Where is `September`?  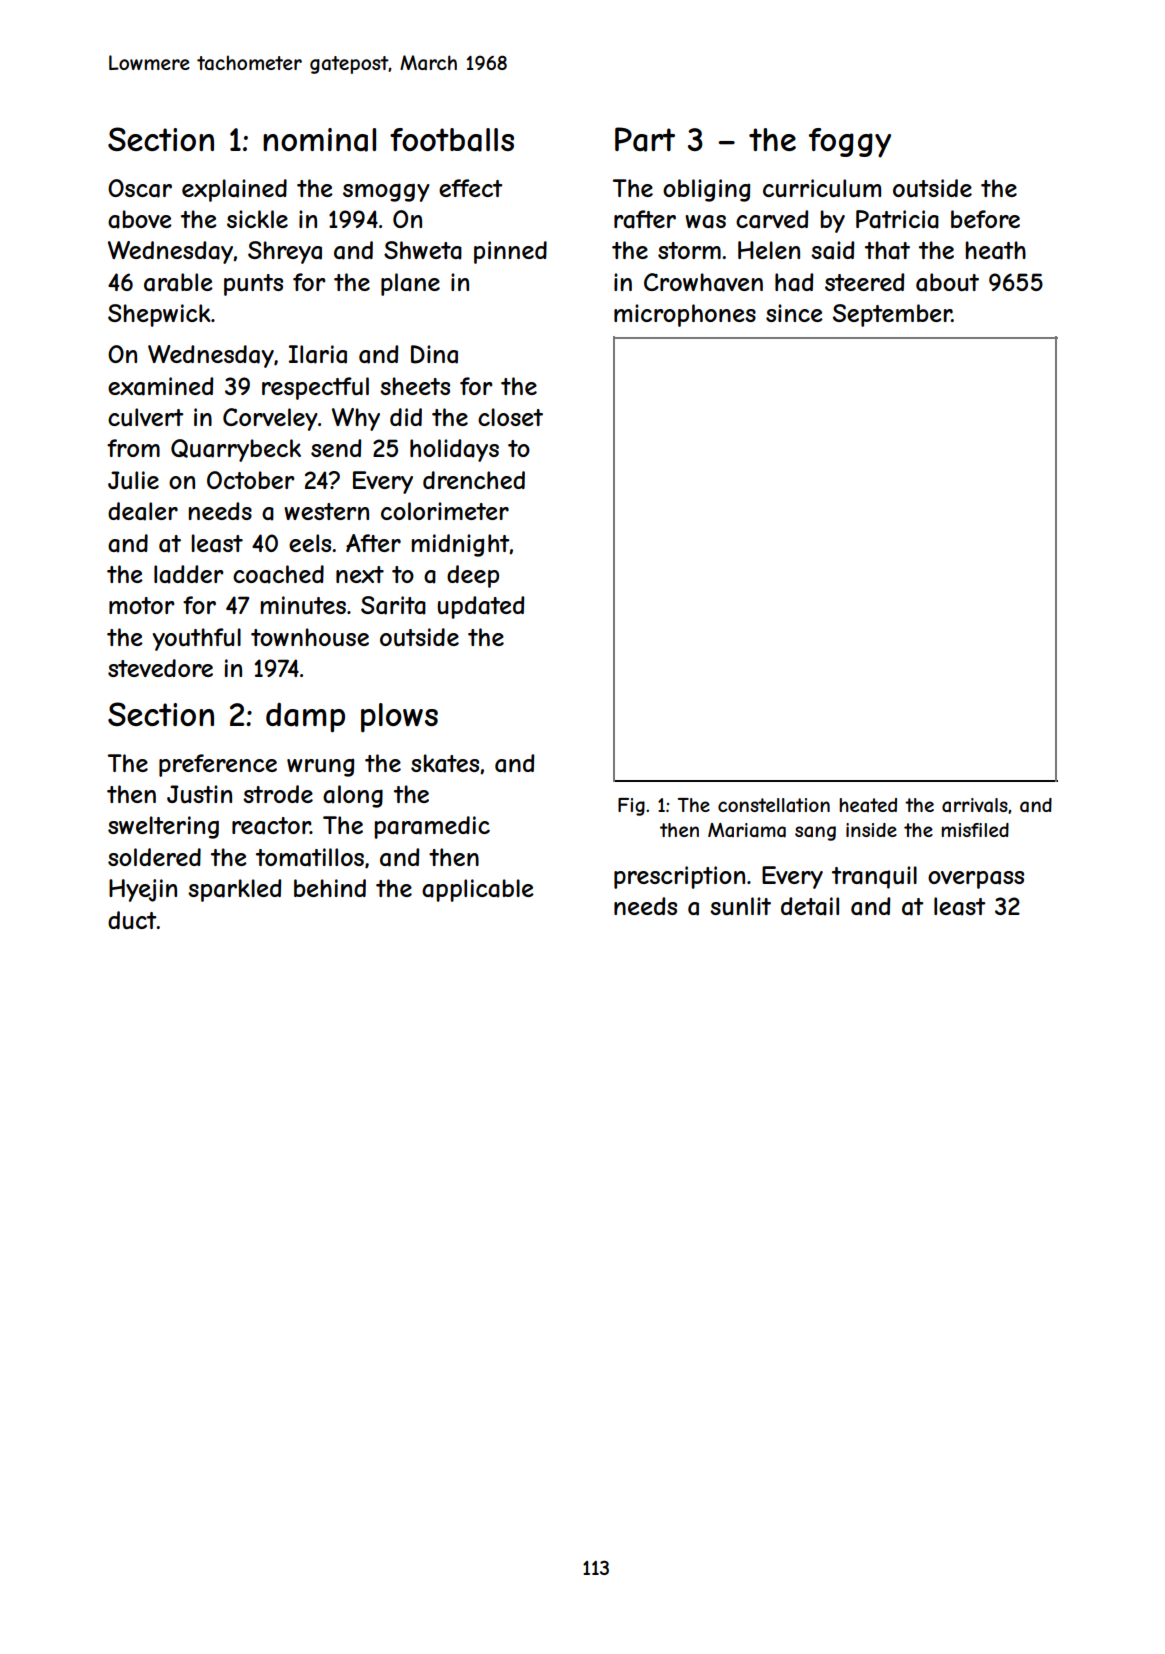
September is located at coordinates (892, 315).
